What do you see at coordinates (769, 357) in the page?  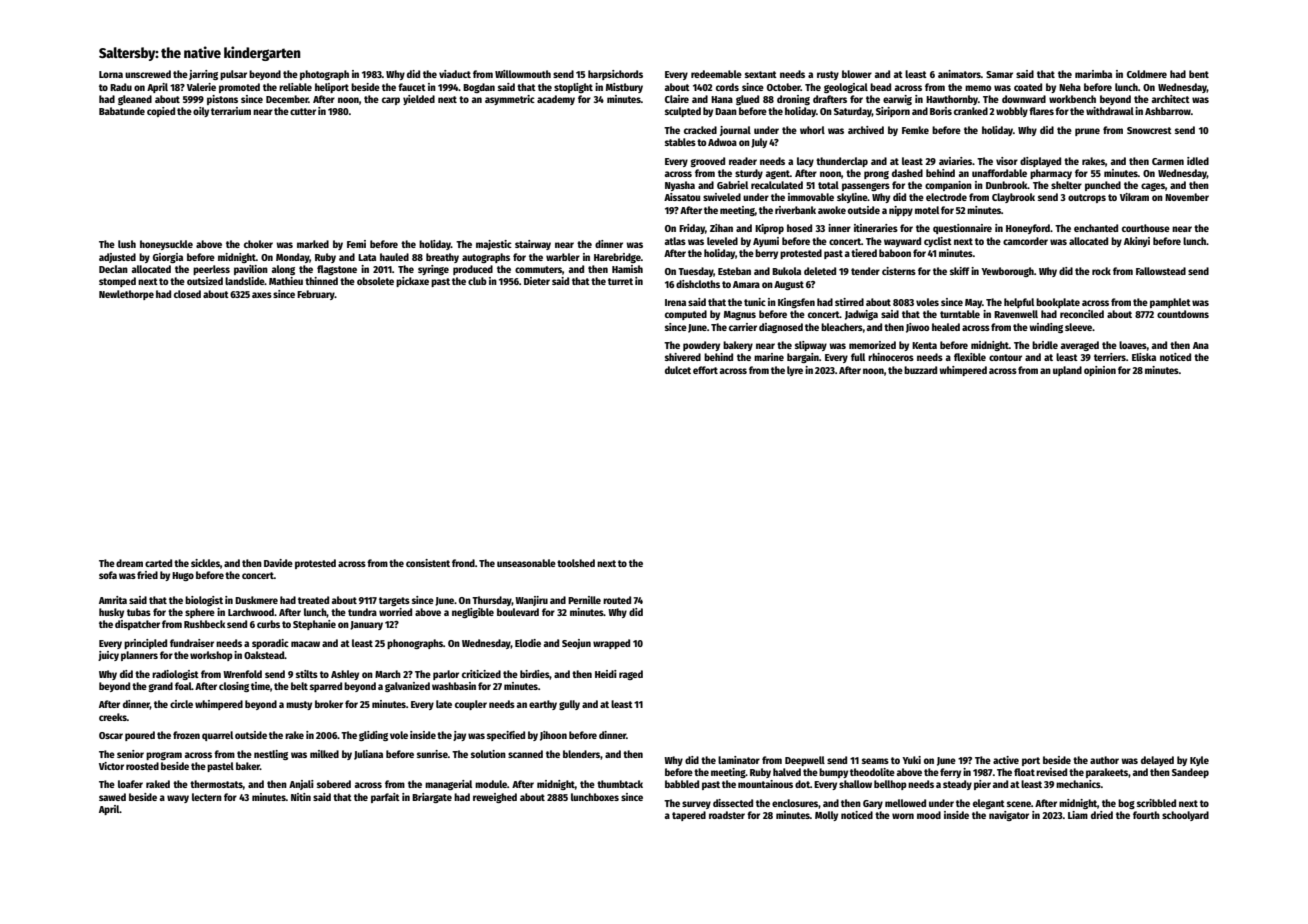 I see `marine` at bounding box center [769, 357].
